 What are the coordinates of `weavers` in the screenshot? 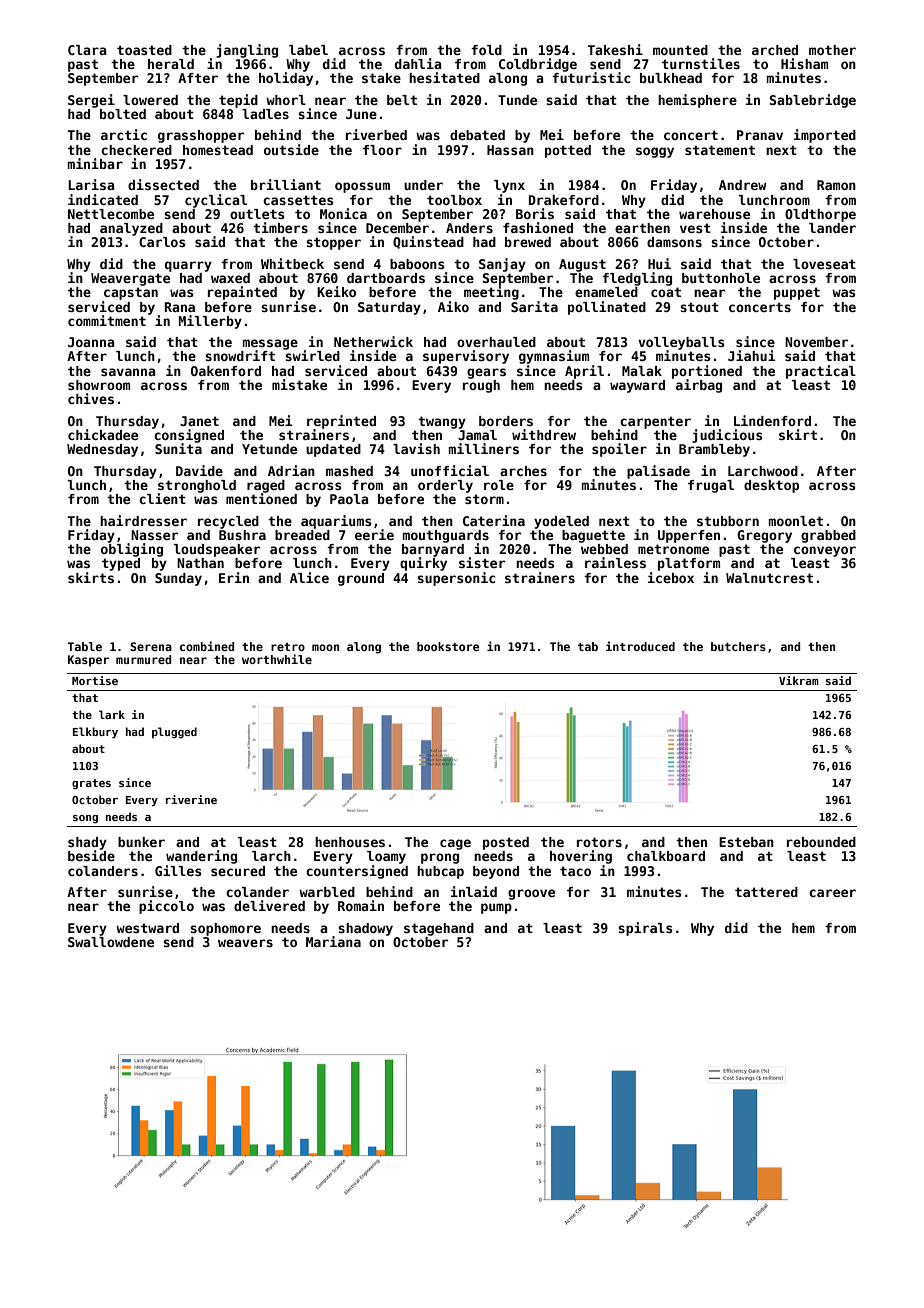 It's located at (245, 943).
